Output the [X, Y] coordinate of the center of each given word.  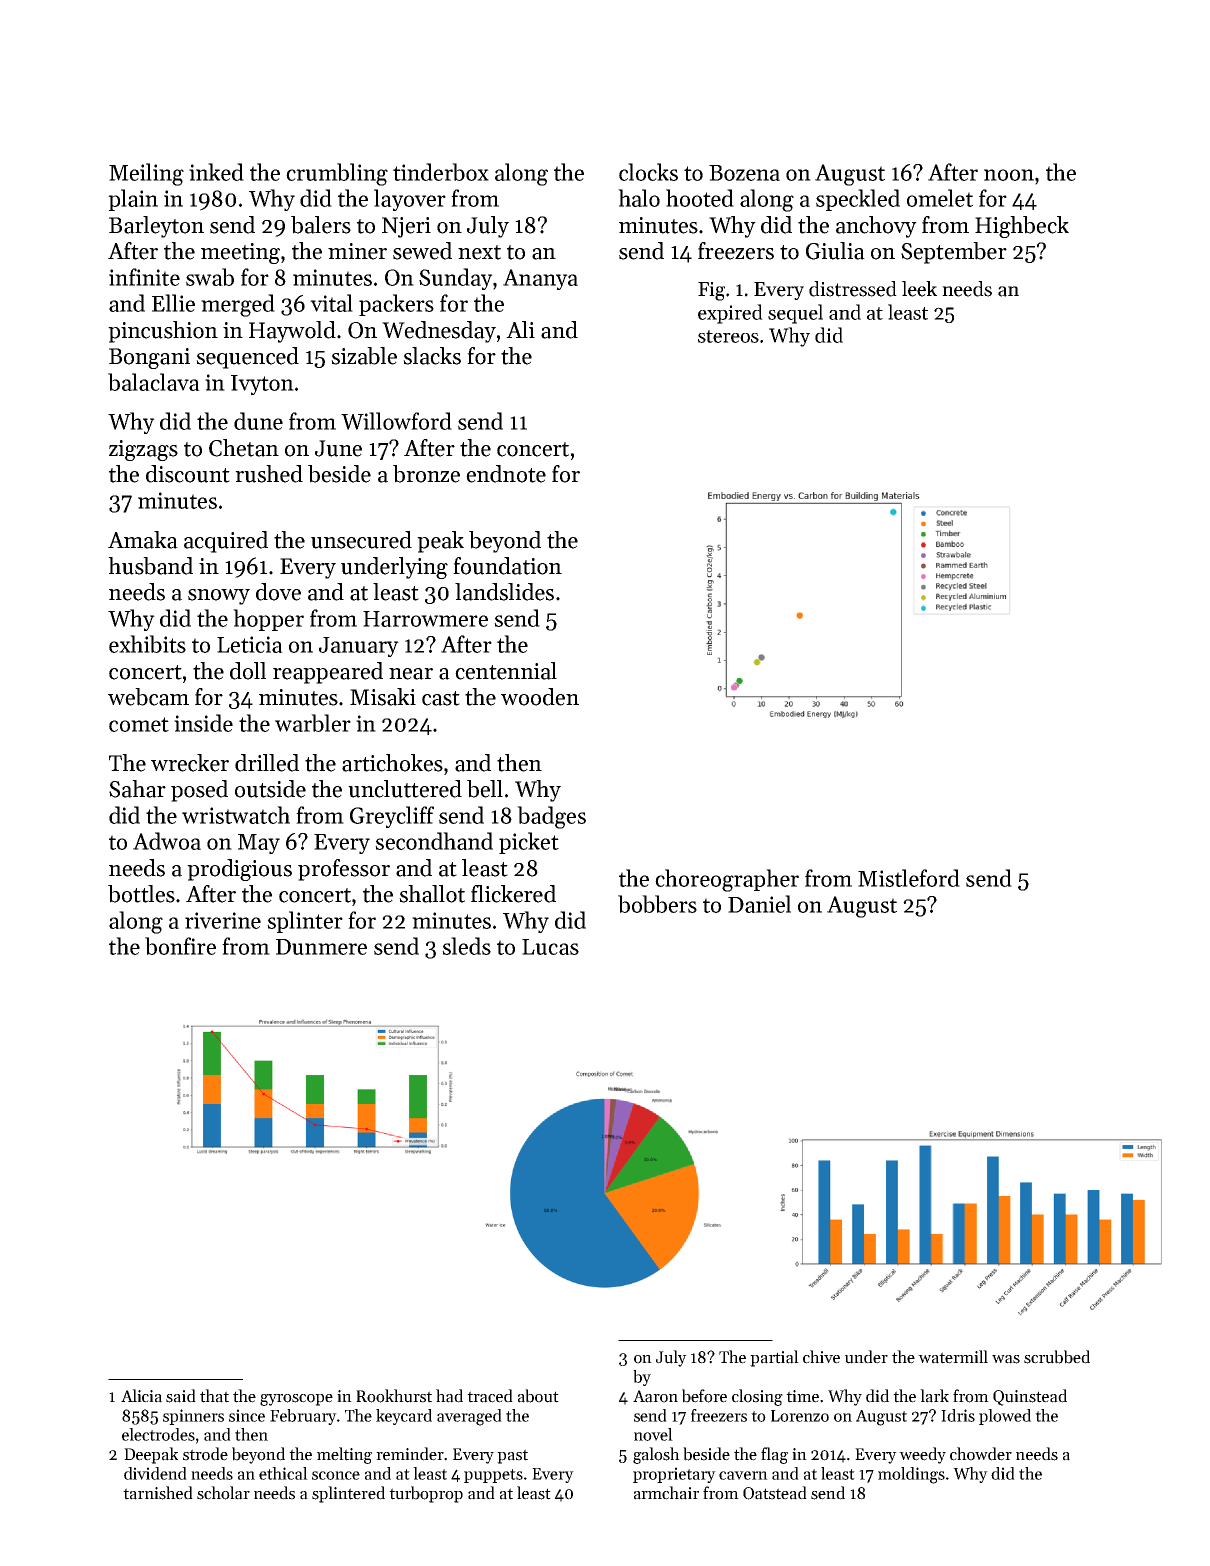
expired [730, 314]
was [1006, 1359]
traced [490, 1396]
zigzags [143, 450]
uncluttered [405, 789]
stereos [728, 336]
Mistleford [909, 878]
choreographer [727, 880]
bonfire [180, 946]
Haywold [292, 332]
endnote [506, 474]
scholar [223, 1493]
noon [1009, 175]
